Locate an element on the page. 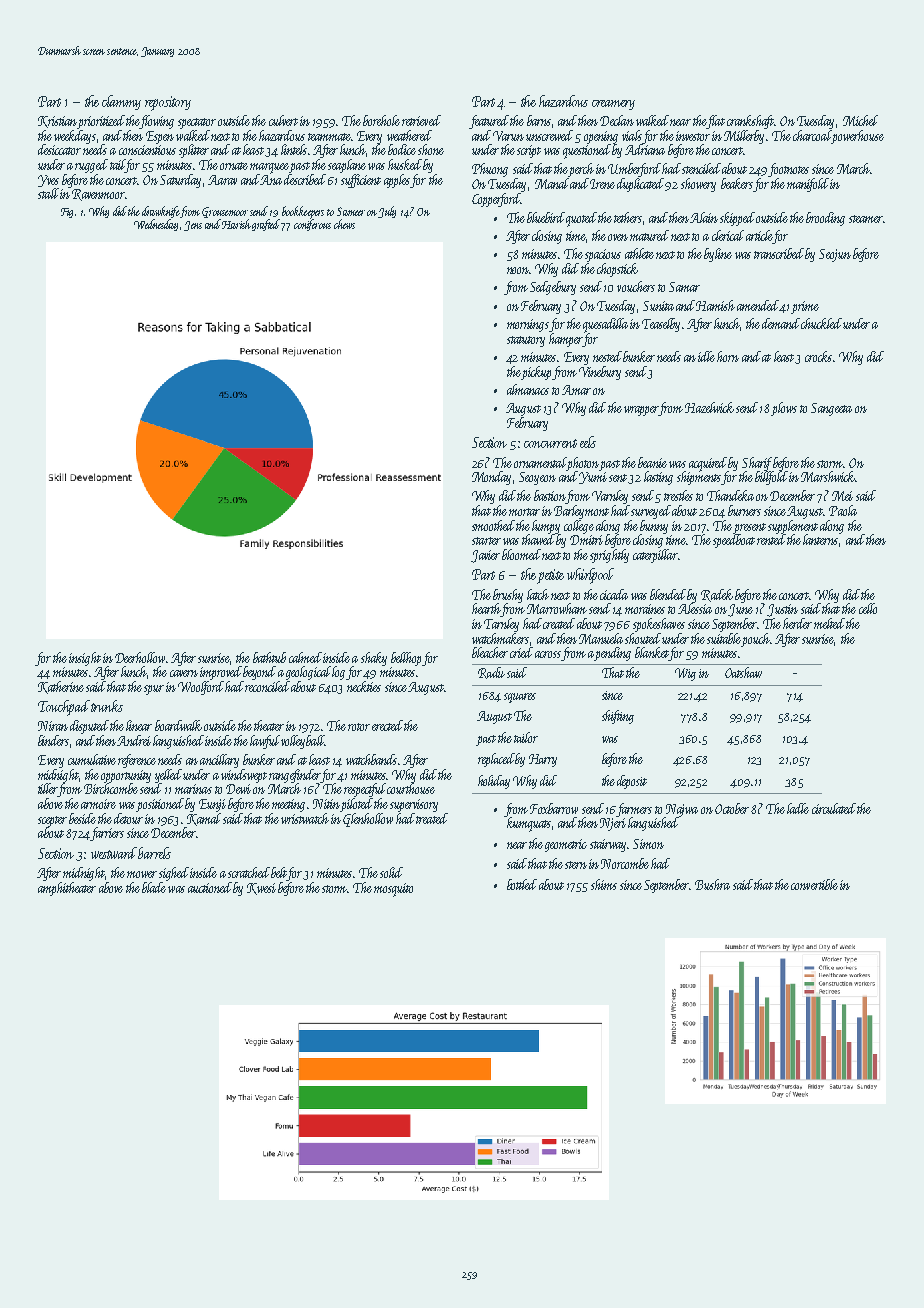  Jens is located at coordinates (193, 226).
